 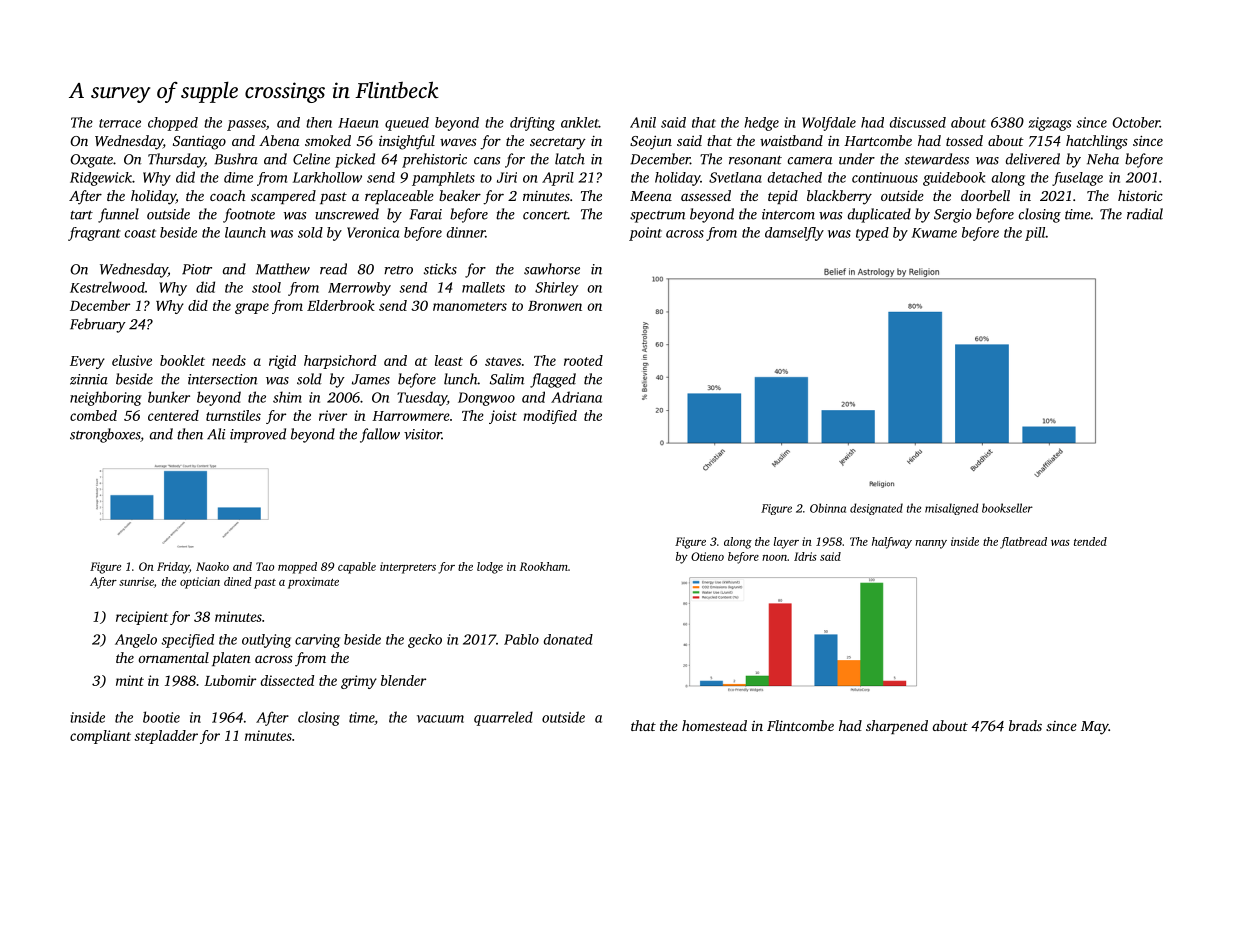 What do you see at coordinates (985, 195) in the screenshot?
I see `doorbell` at bounding box center [985, 195].
